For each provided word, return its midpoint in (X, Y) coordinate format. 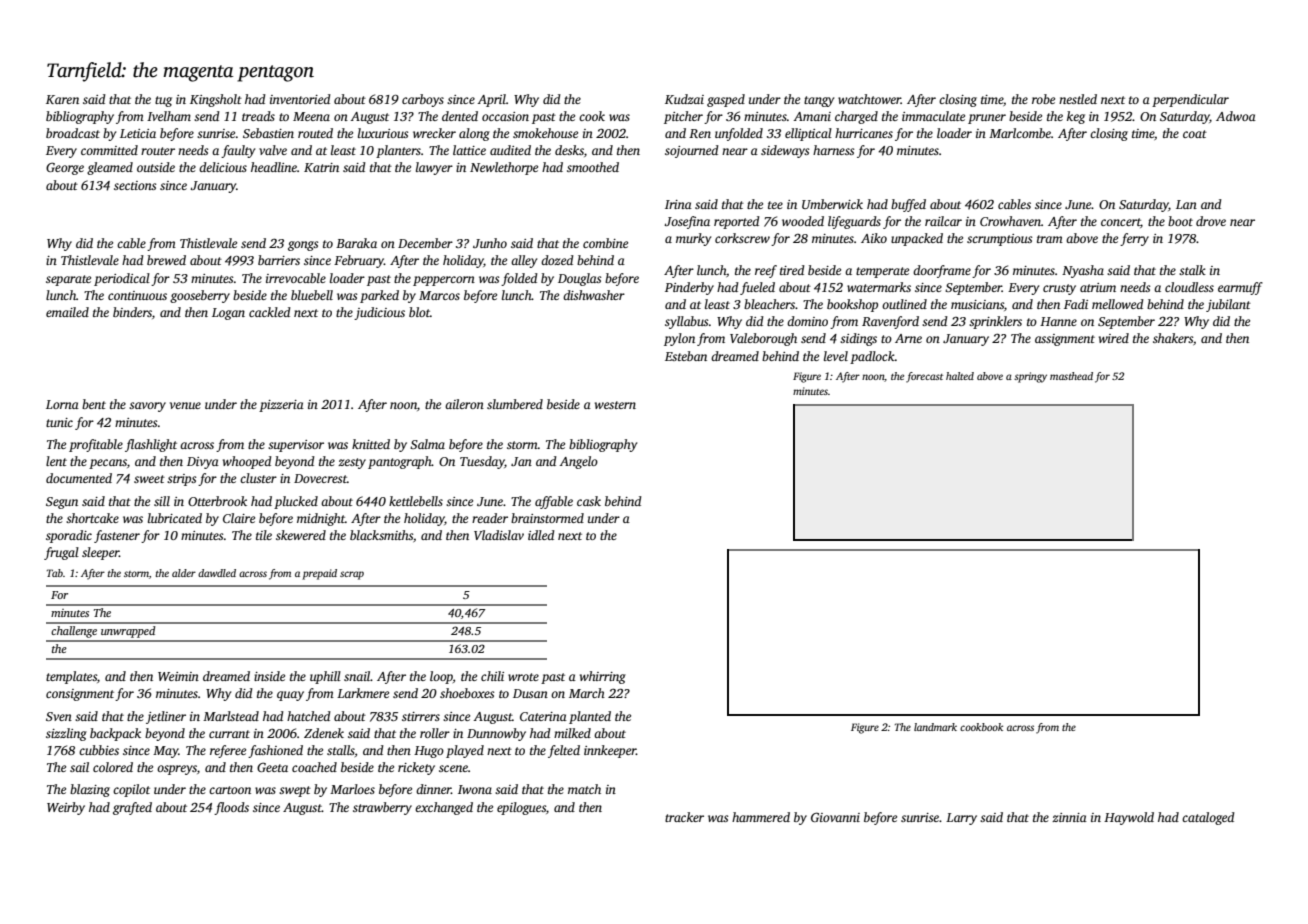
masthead (1071, 376)
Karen (62, 99)
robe (1043, 99)
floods (231, 808)
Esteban (686, 356)
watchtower (869, 99)
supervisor (296, 446)
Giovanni (835, 817)
